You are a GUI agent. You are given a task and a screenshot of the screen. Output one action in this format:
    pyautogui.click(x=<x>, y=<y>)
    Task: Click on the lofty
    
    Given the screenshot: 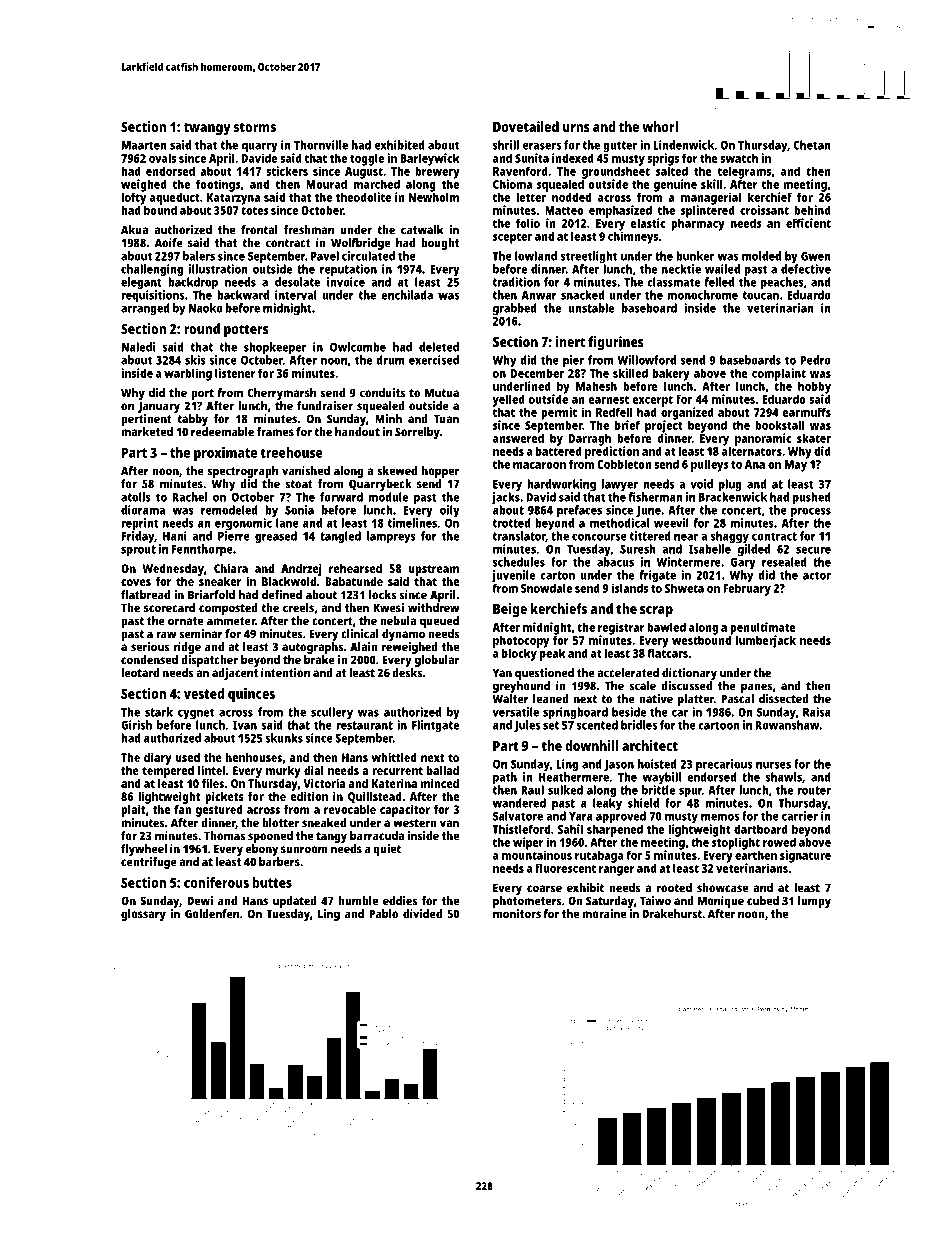 What is the action you would take?
    pyautogui.click(x=133, y=198)
